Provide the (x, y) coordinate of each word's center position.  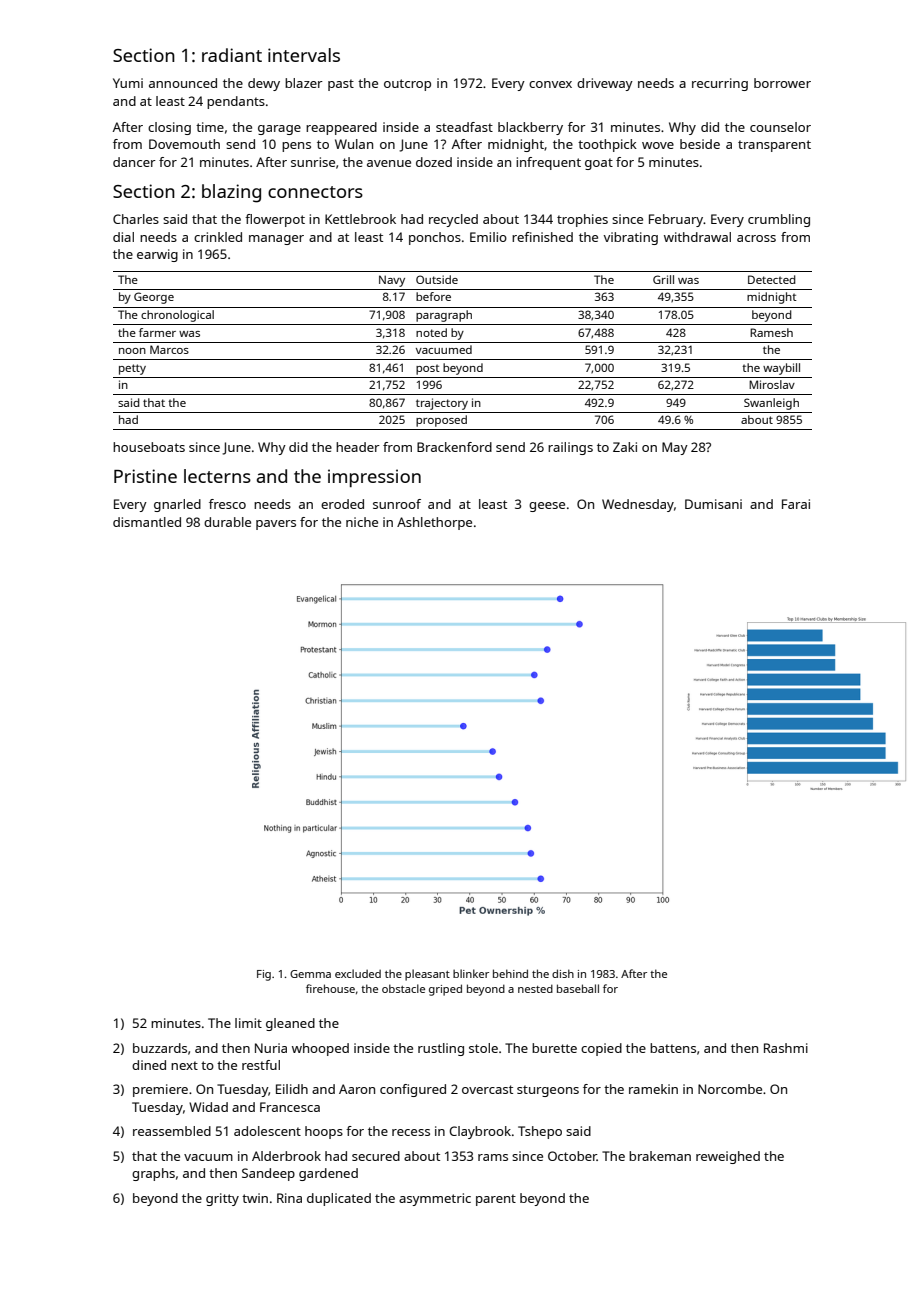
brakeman (660, 1156)
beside (700, 144)
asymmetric (435, 1199)
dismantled (147, 522)
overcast (487, 1089)
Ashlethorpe (434, 523)
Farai (796, 504)
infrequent (548, 163)
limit (248, 1023)
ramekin (653, 1089)
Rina (289, 1198)
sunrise (313, 162)
